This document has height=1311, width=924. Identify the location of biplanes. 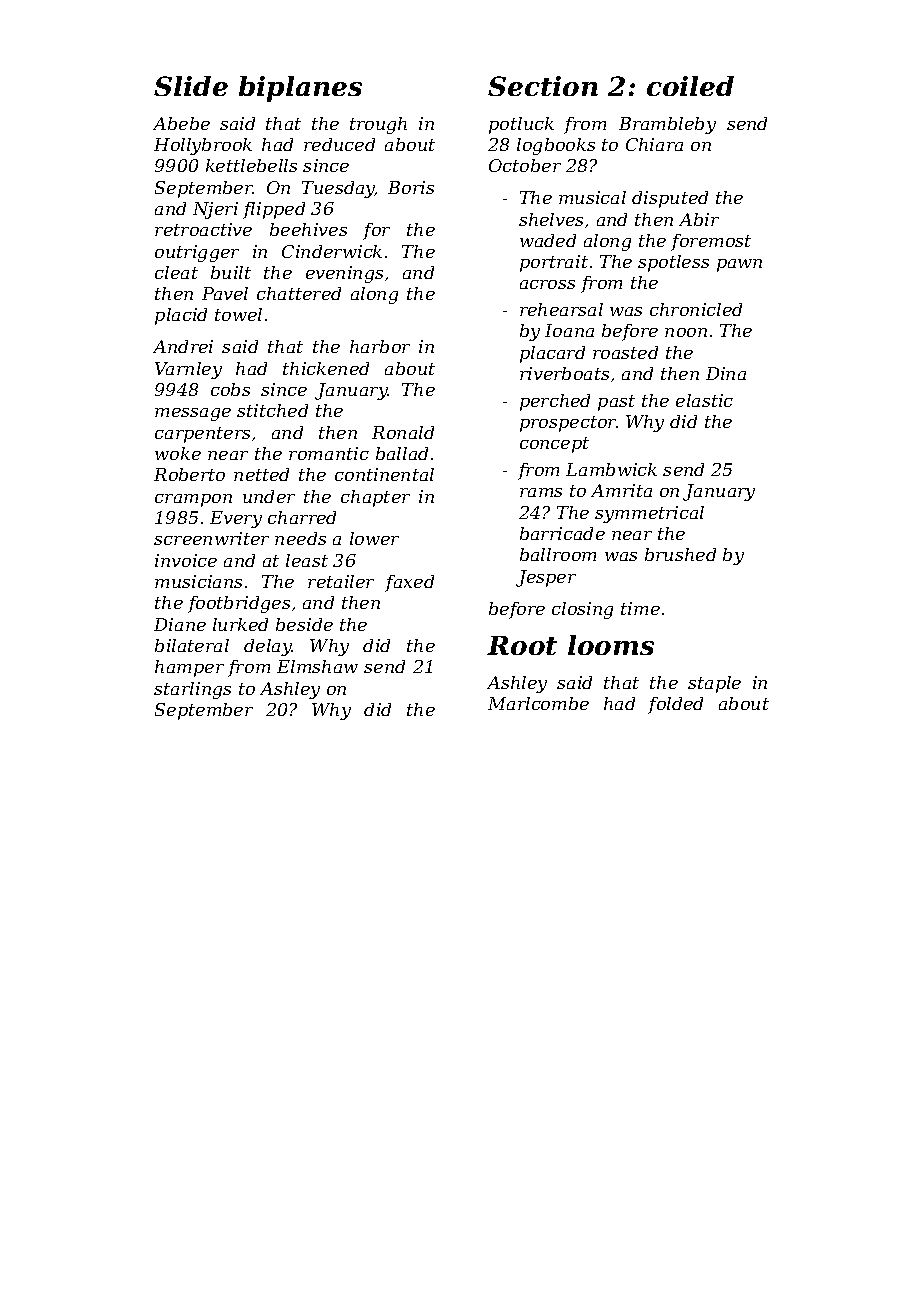
(300, 89).
